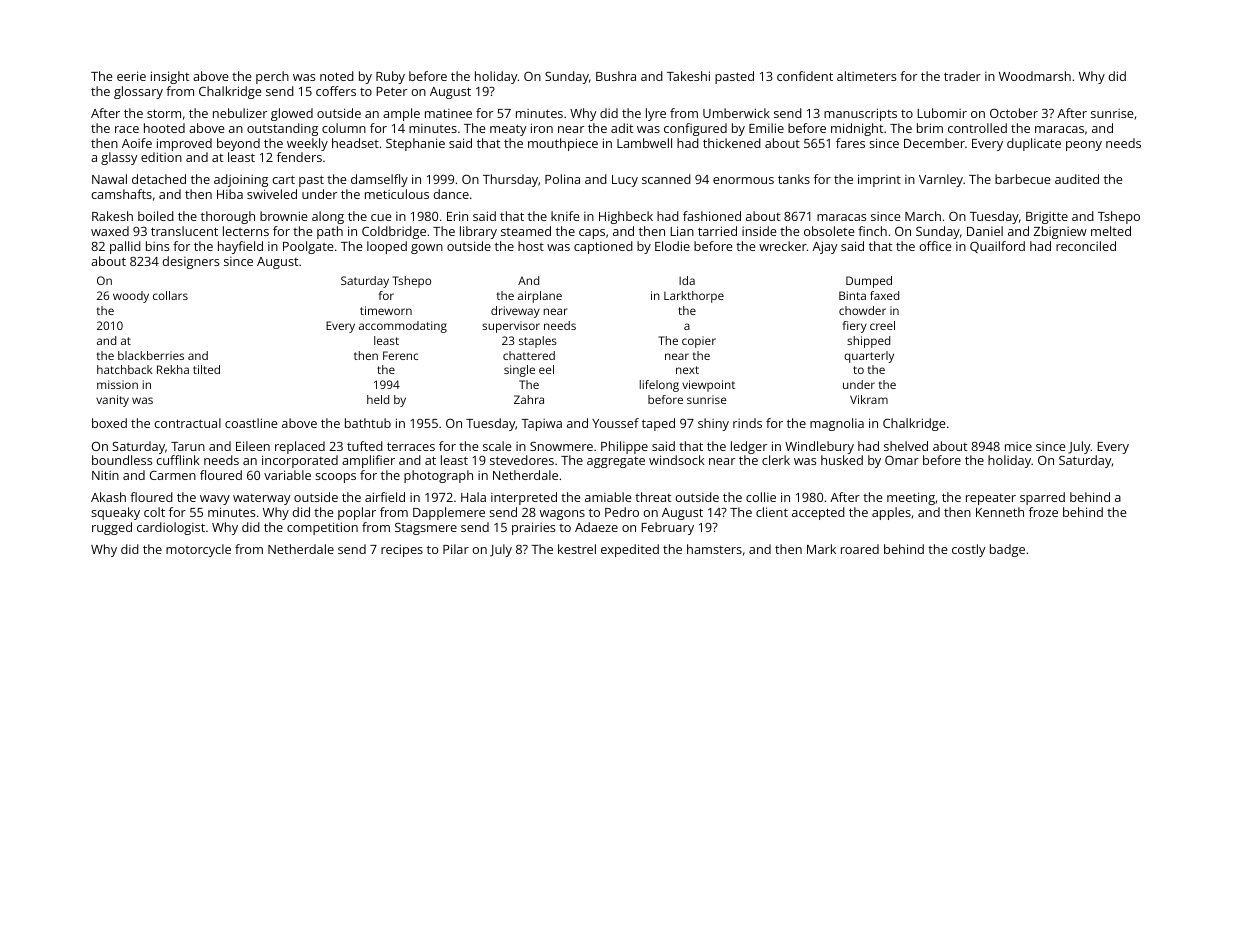  What do you see at coordinates (1035, 76) in the screenshot?
I see `Woodmarsh` at bounding box center [1035, 76].
